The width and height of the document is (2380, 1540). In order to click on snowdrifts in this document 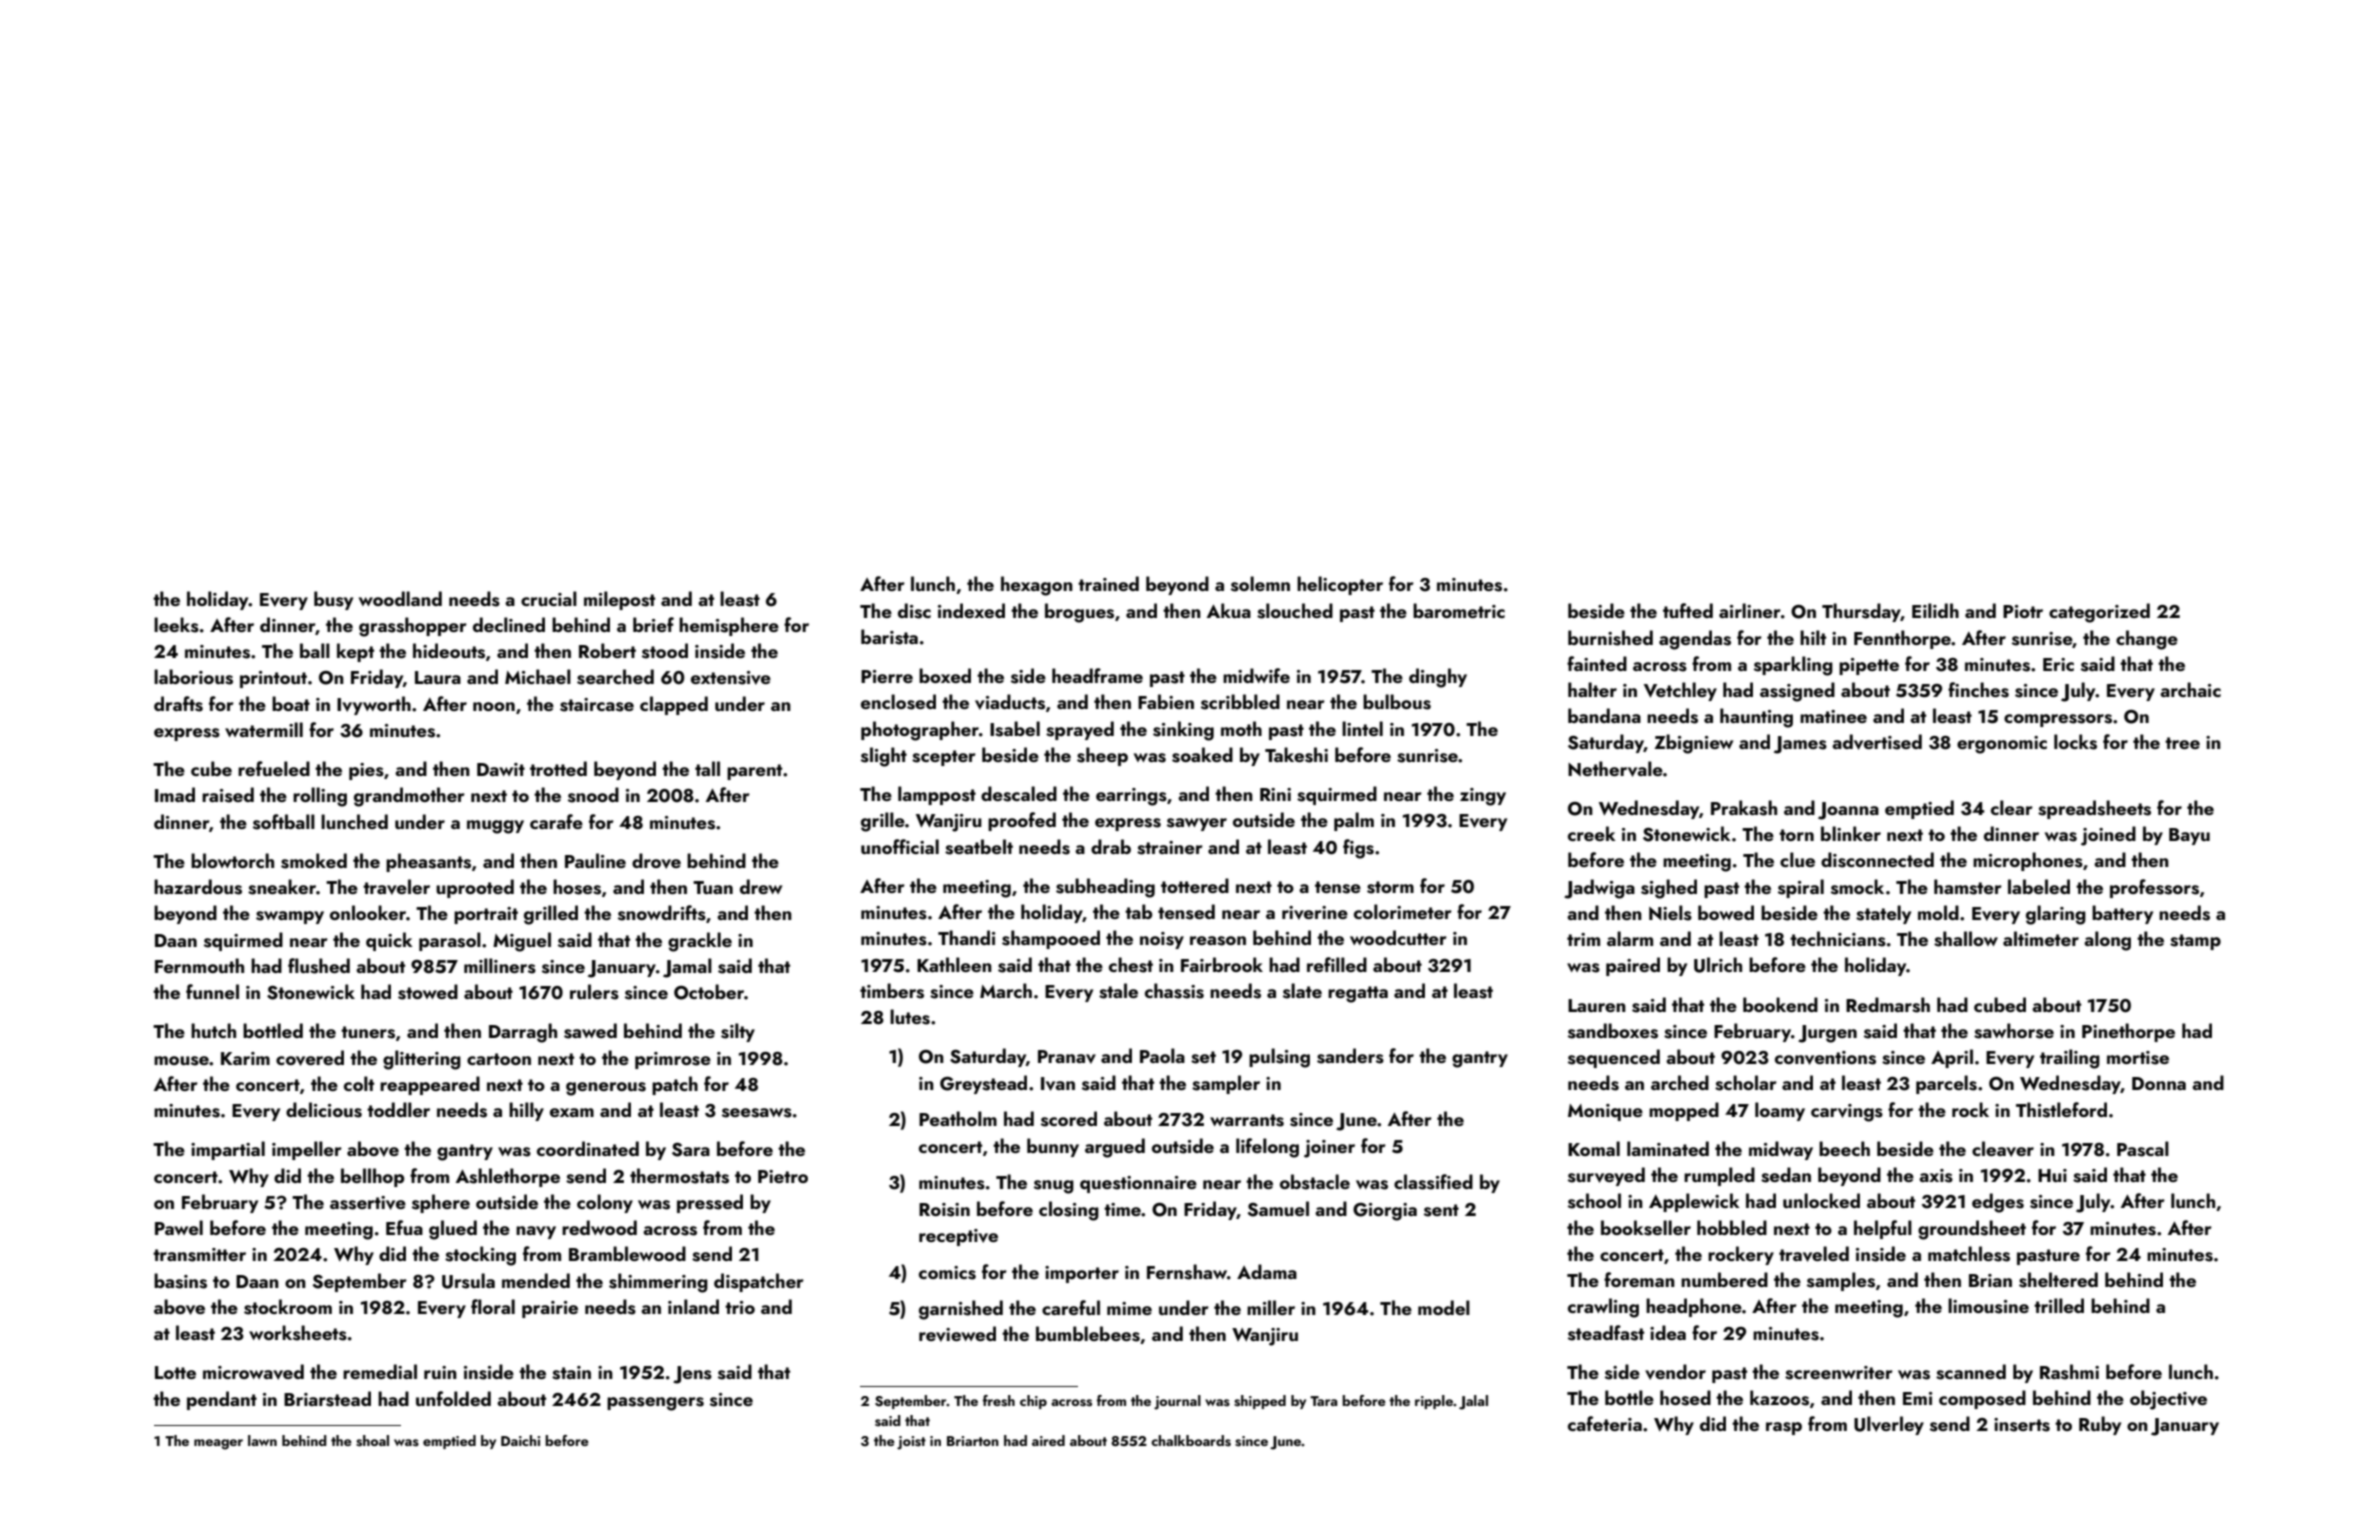, I will do `click(662, 913)`.
